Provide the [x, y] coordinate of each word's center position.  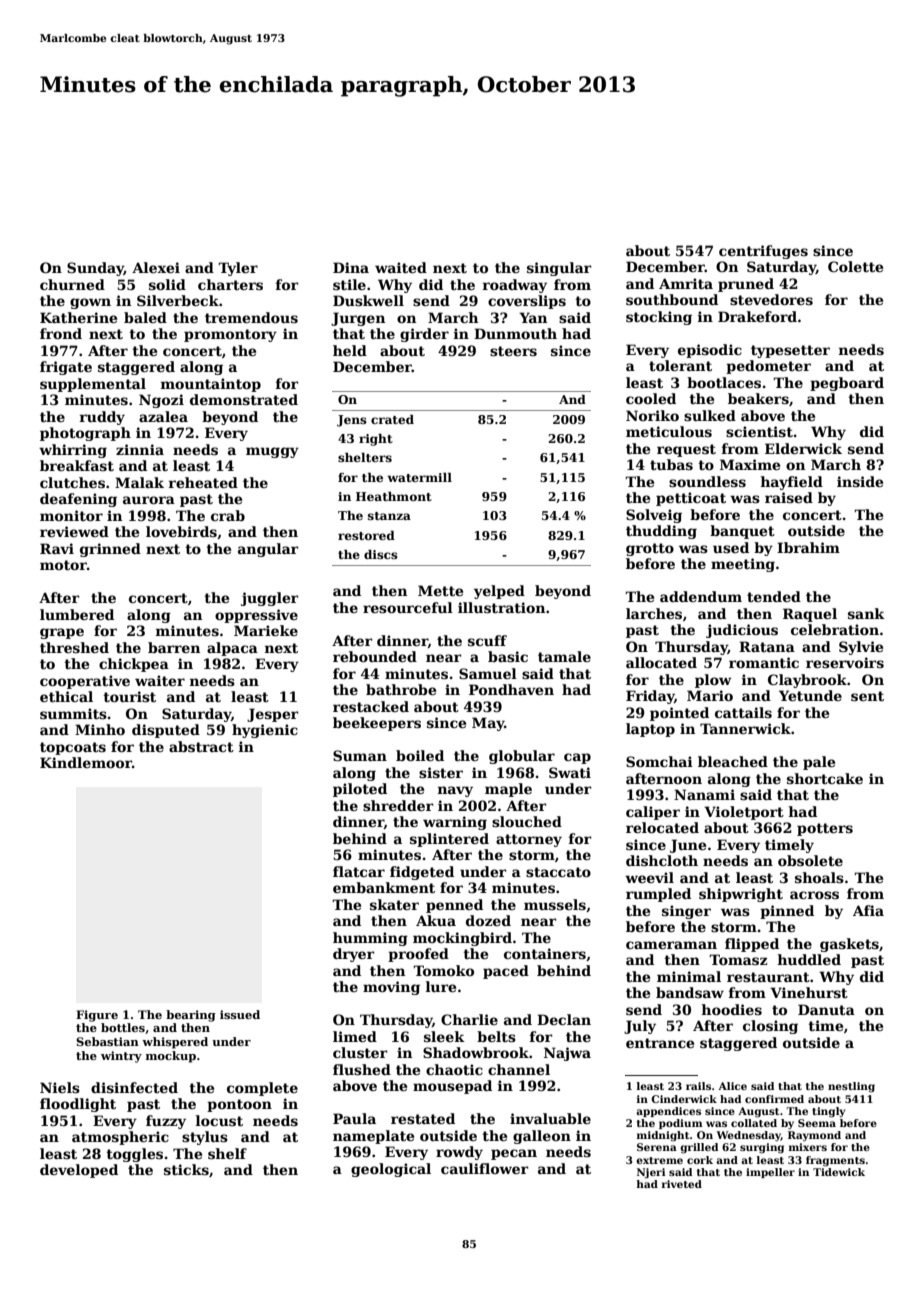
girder [424, 335]
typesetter [790, 351]
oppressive [256, 616]
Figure [97, 1016]
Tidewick [839, 1172]
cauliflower [485, 1168]
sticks [186, 1169]
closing [770, 1027]
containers [545, 953]
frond [61, 333]
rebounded [375, 656]
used [731, 547]
